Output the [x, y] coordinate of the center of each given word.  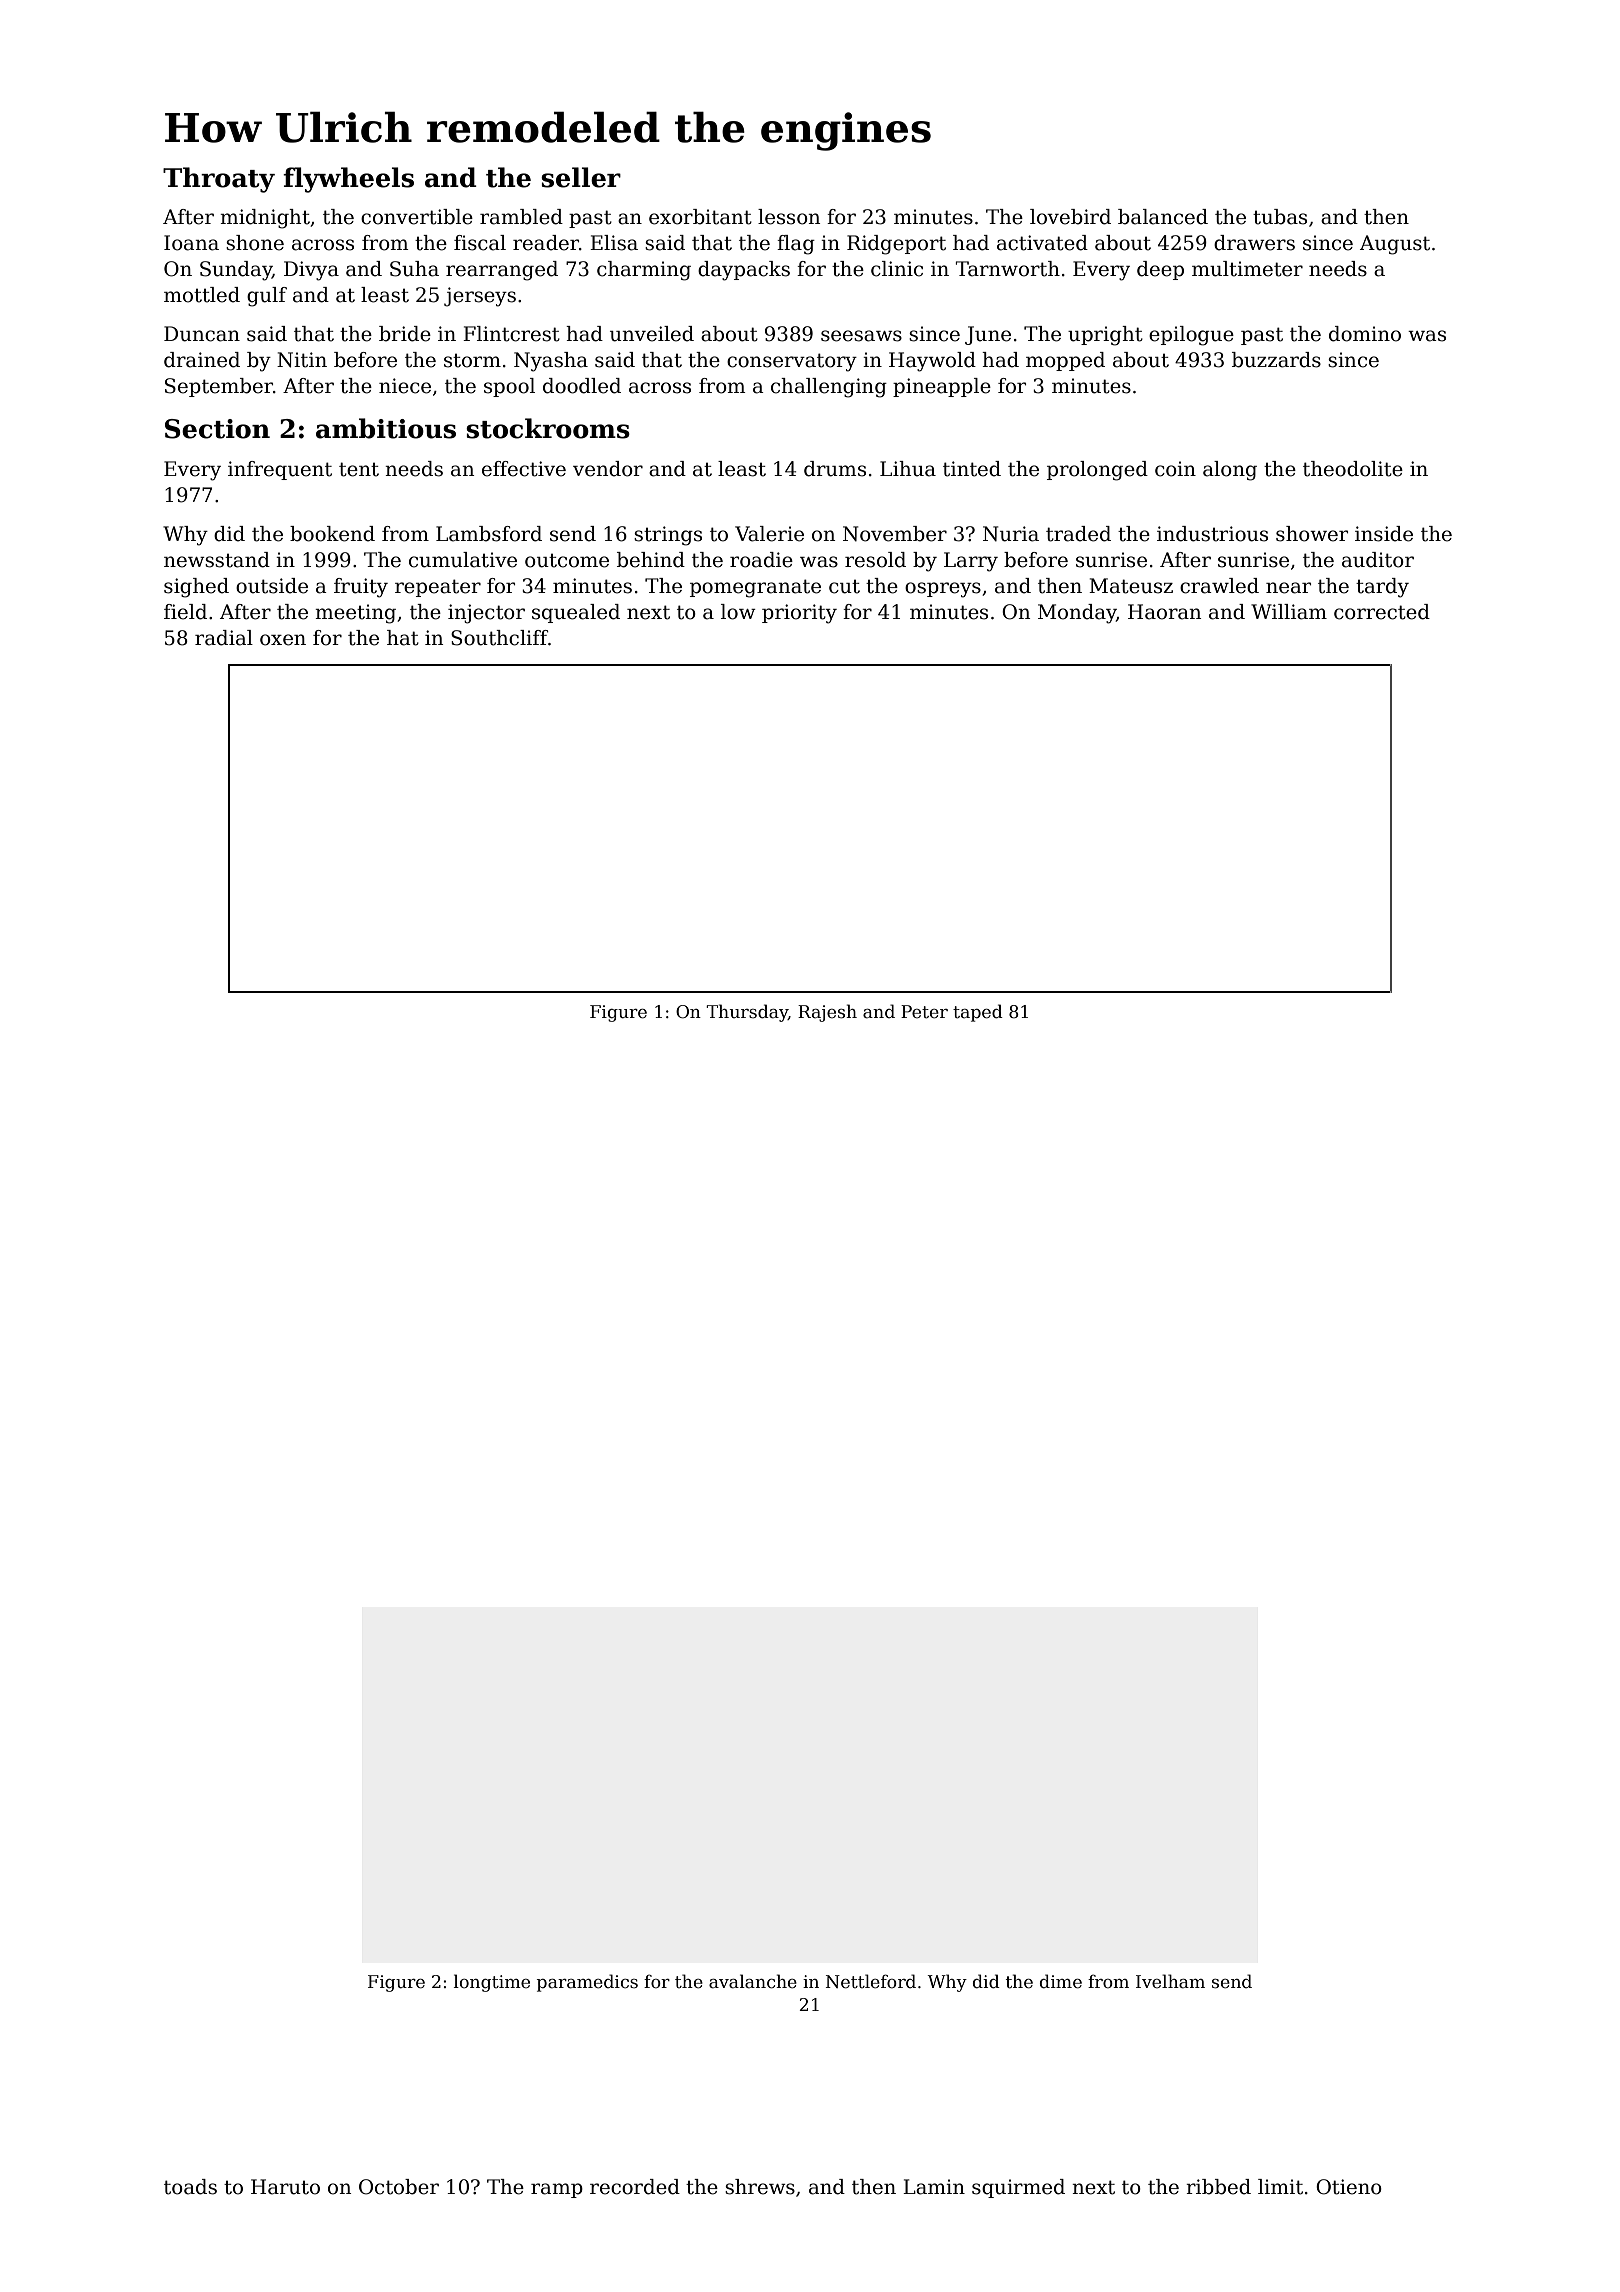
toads [190, 2187]
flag [796, 245]
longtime [492, 1983]
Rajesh [827, 1013]
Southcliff [499, 638]
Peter [924, 1012]
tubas [1280, 217]
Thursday [747, 1013]
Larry [971, 562]
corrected [1382, 612]
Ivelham [1170, 1981]
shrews [760, 2187]
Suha [414, 269]
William [1289, 612]
